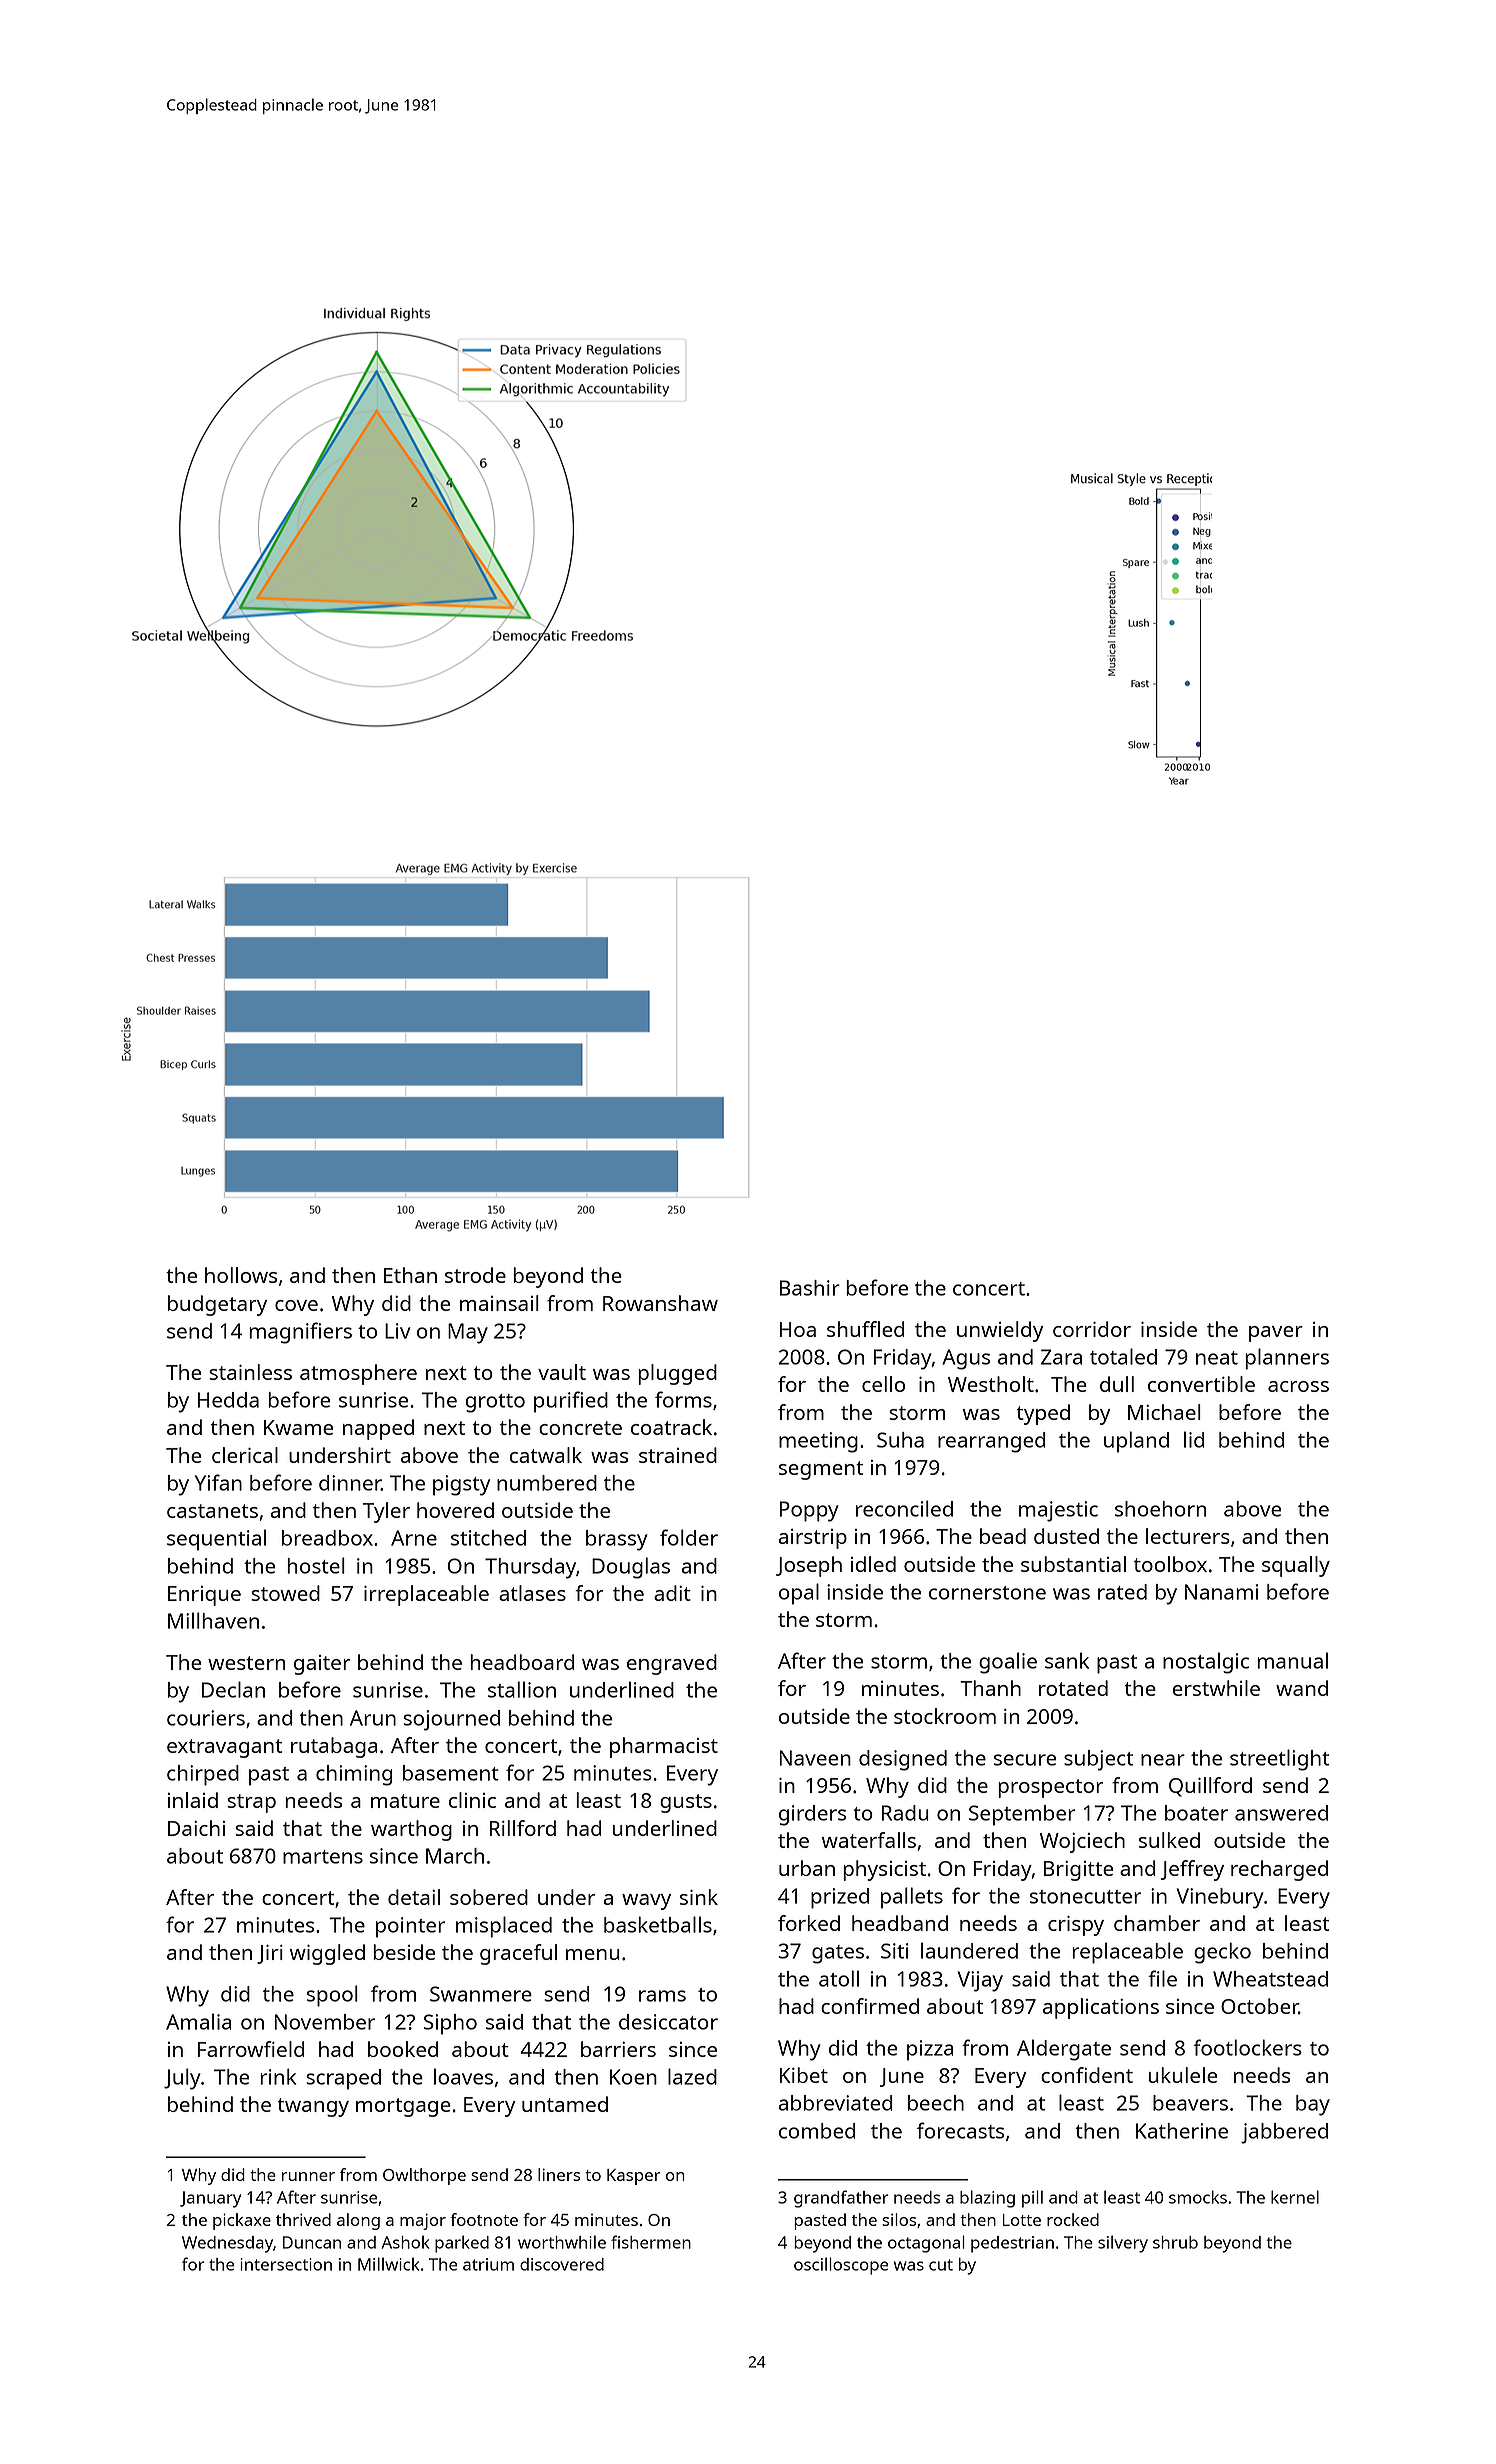 This screenshot has height=2464, width=1496. Describe the element at coordinates (651, 2242) in the screenshot. I see `fishermen` at that location.
